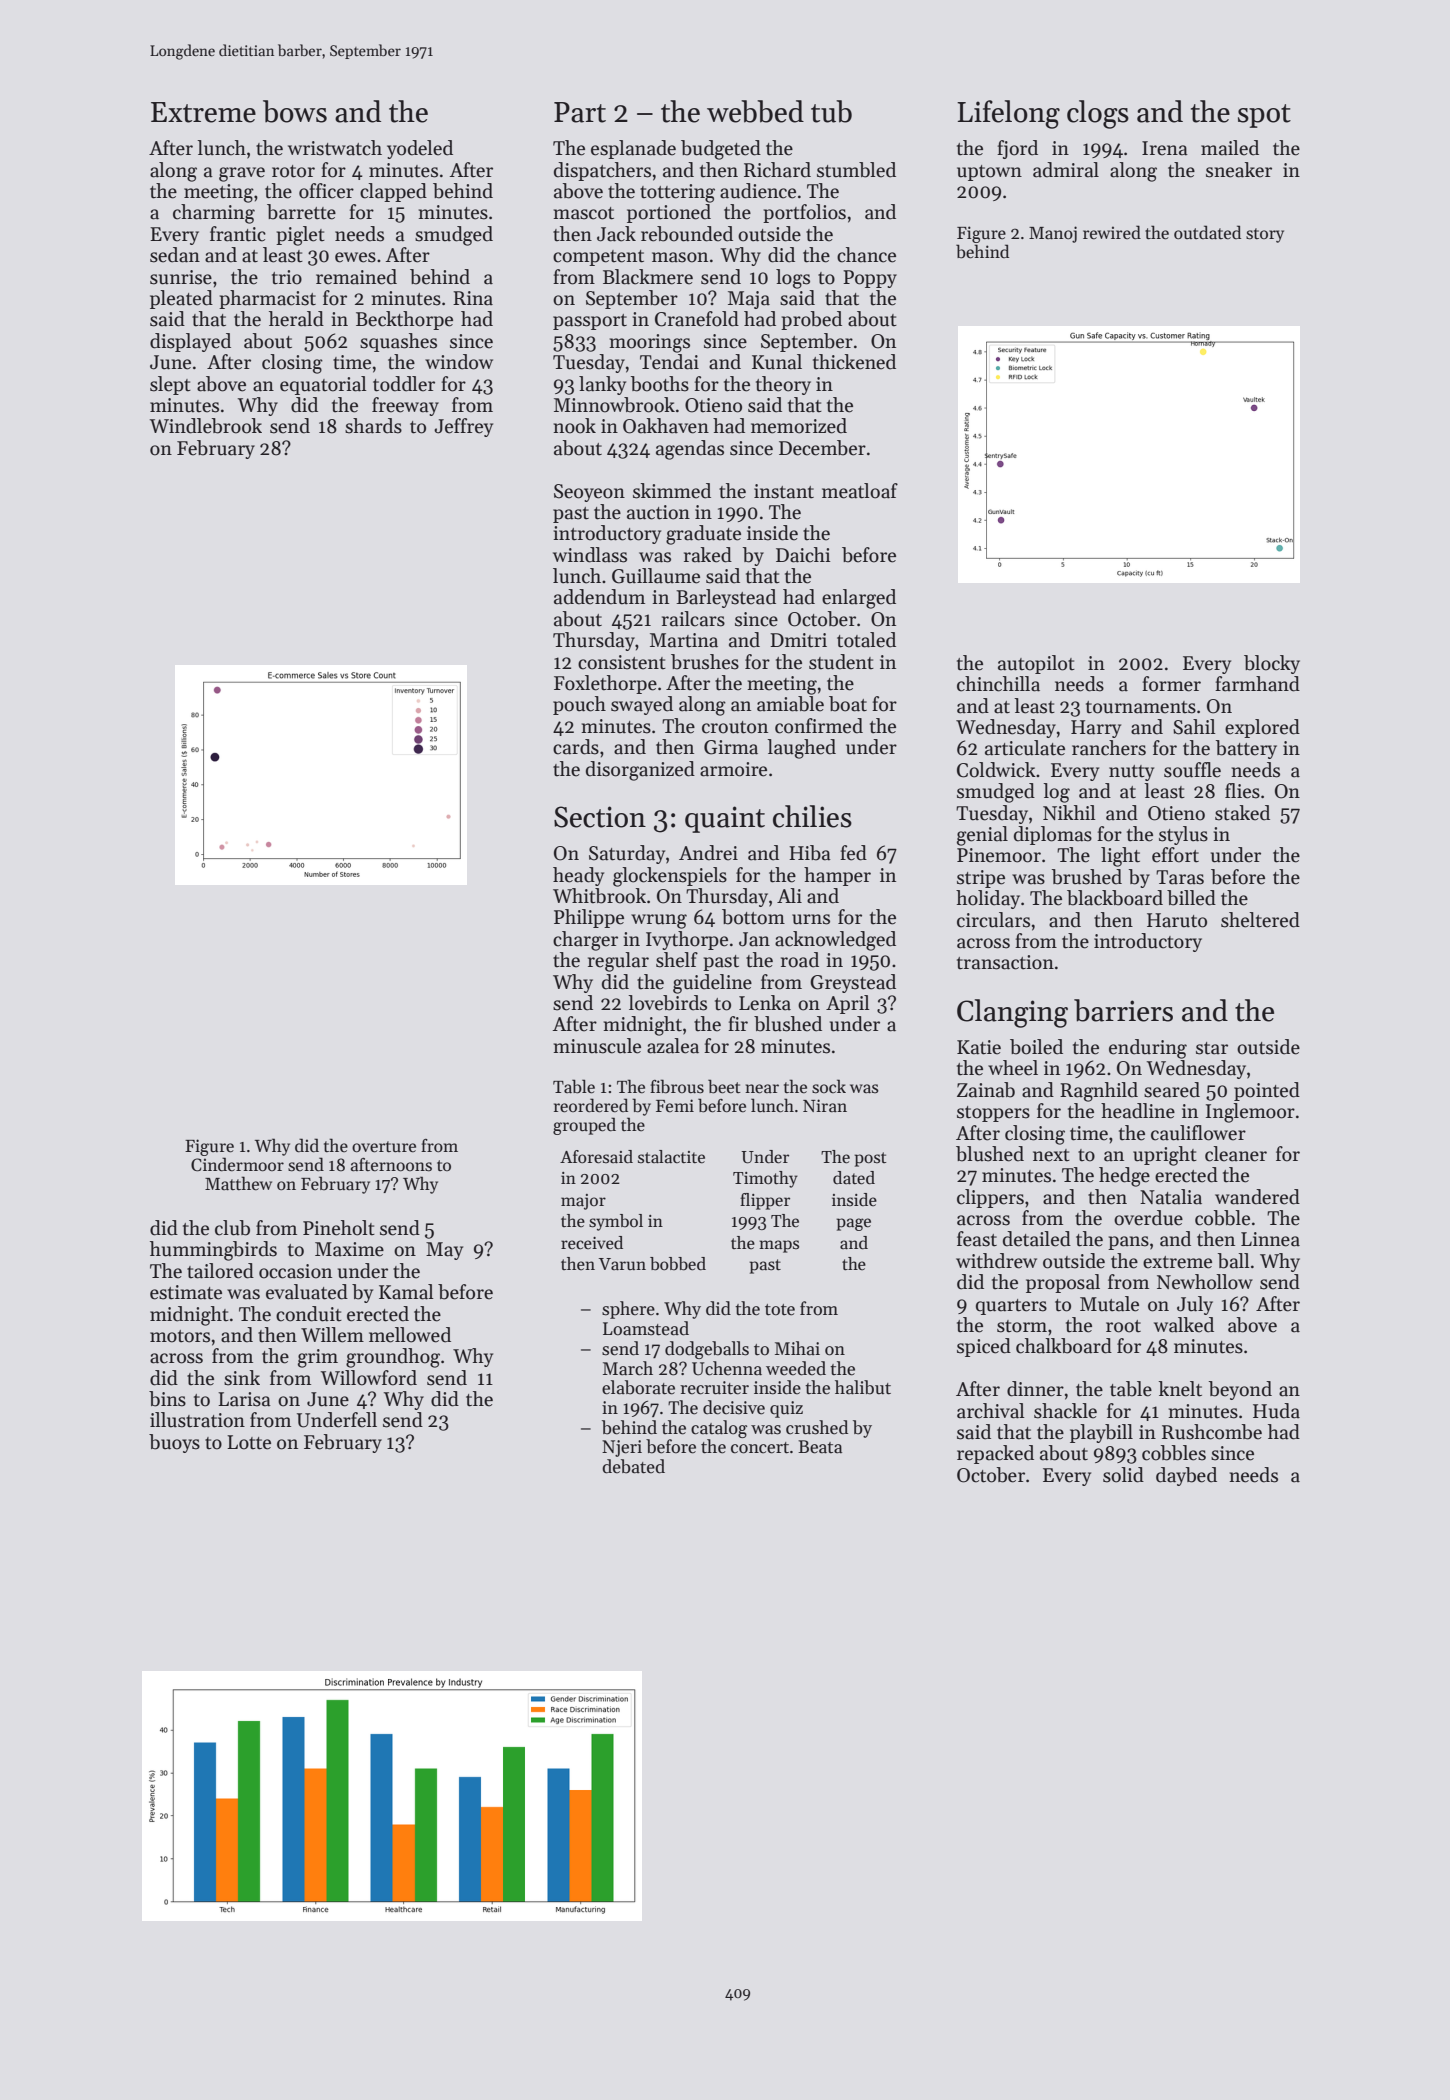 The height and width of the screenshot is (2100, 1450). I want to click on daybed, so click(1186, 1476).
